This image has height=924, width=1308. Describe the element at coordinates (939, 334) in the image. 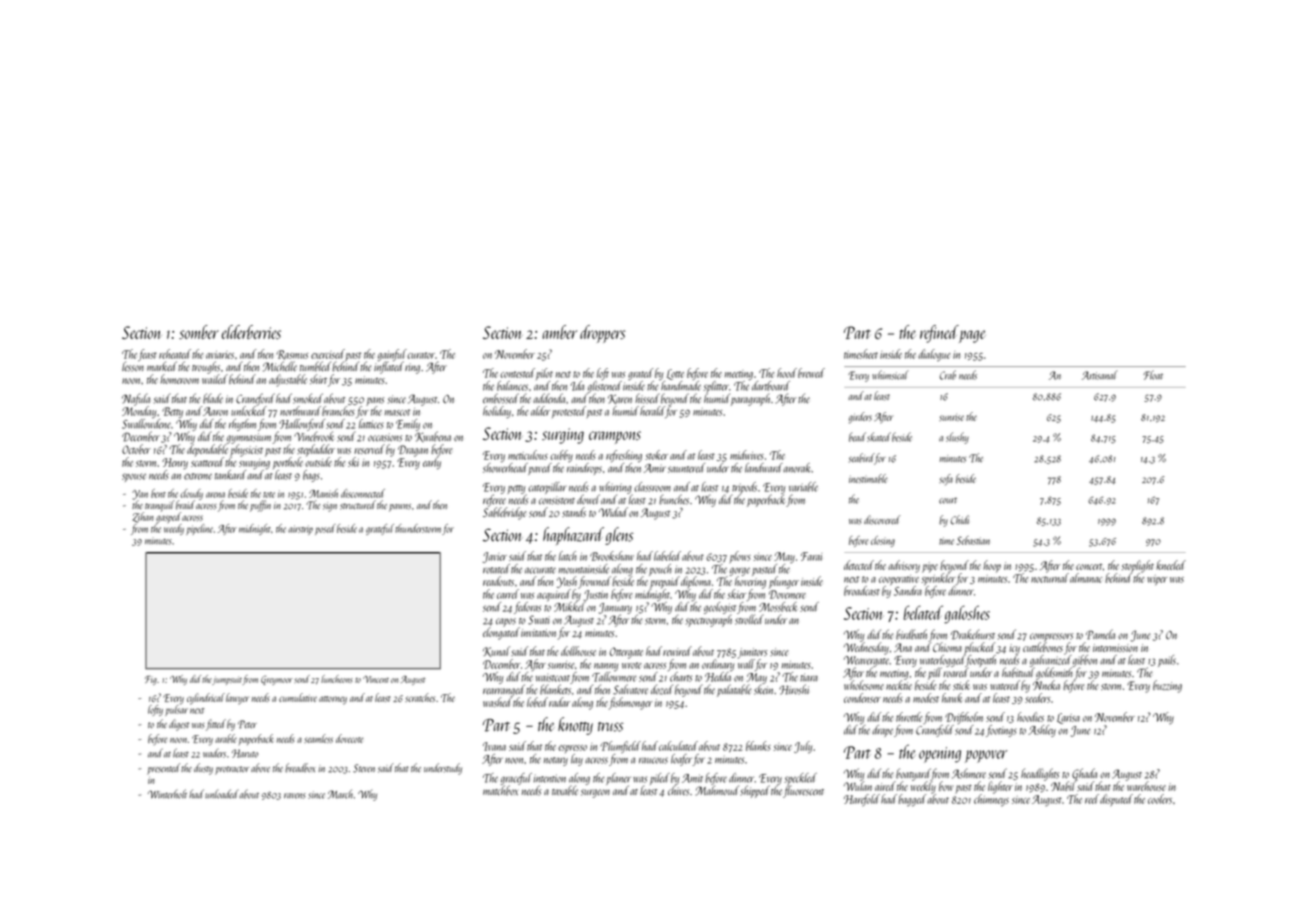

I see `refined` at that location.
